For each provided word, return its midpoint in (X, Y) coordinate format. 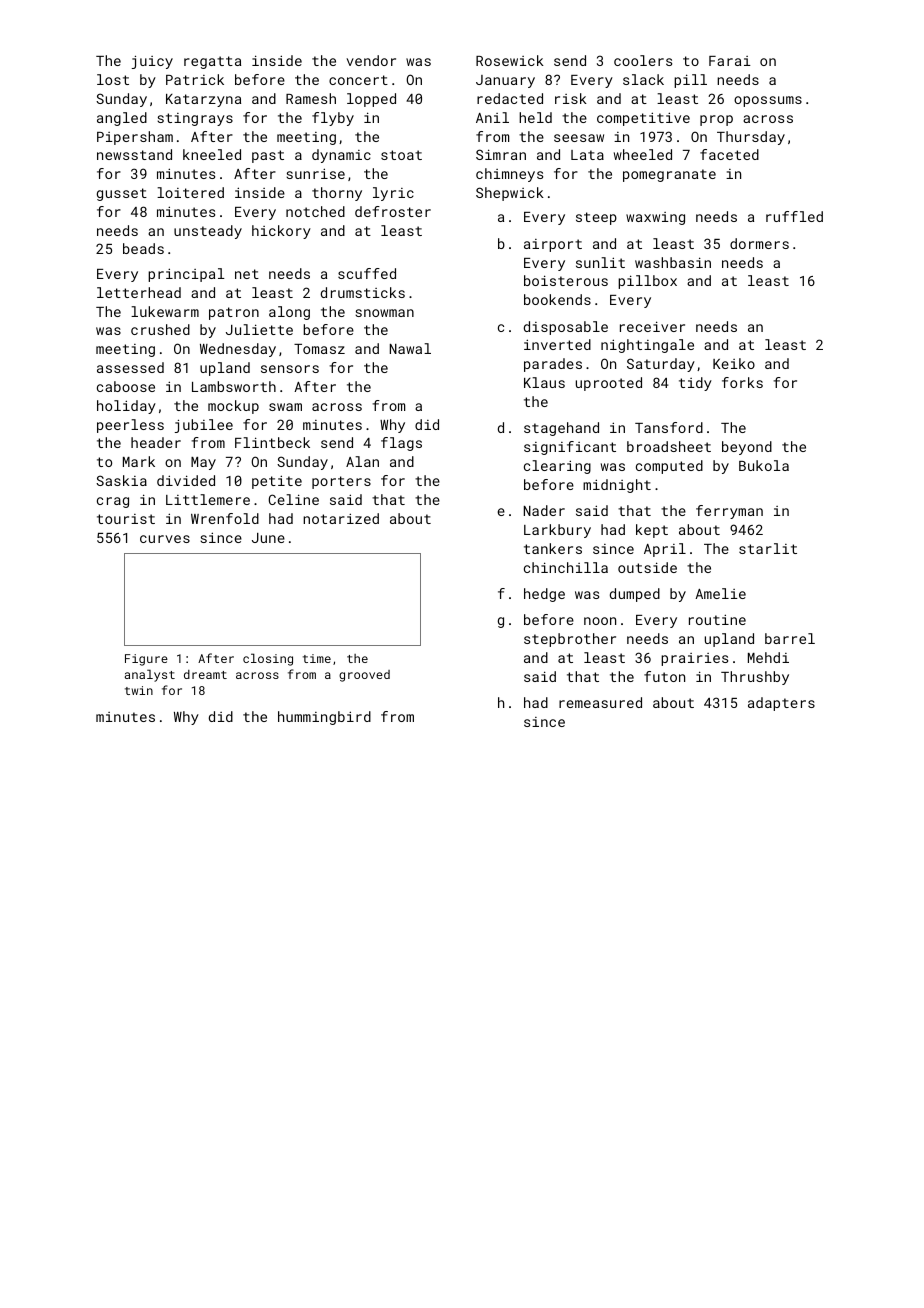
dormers (759, 243)
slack (643, 79)
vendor (371, 60)
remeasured (600, 702)
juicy (152, 62)
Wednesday (238, 350)
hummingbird (324, 718)
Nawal (410, 348)
